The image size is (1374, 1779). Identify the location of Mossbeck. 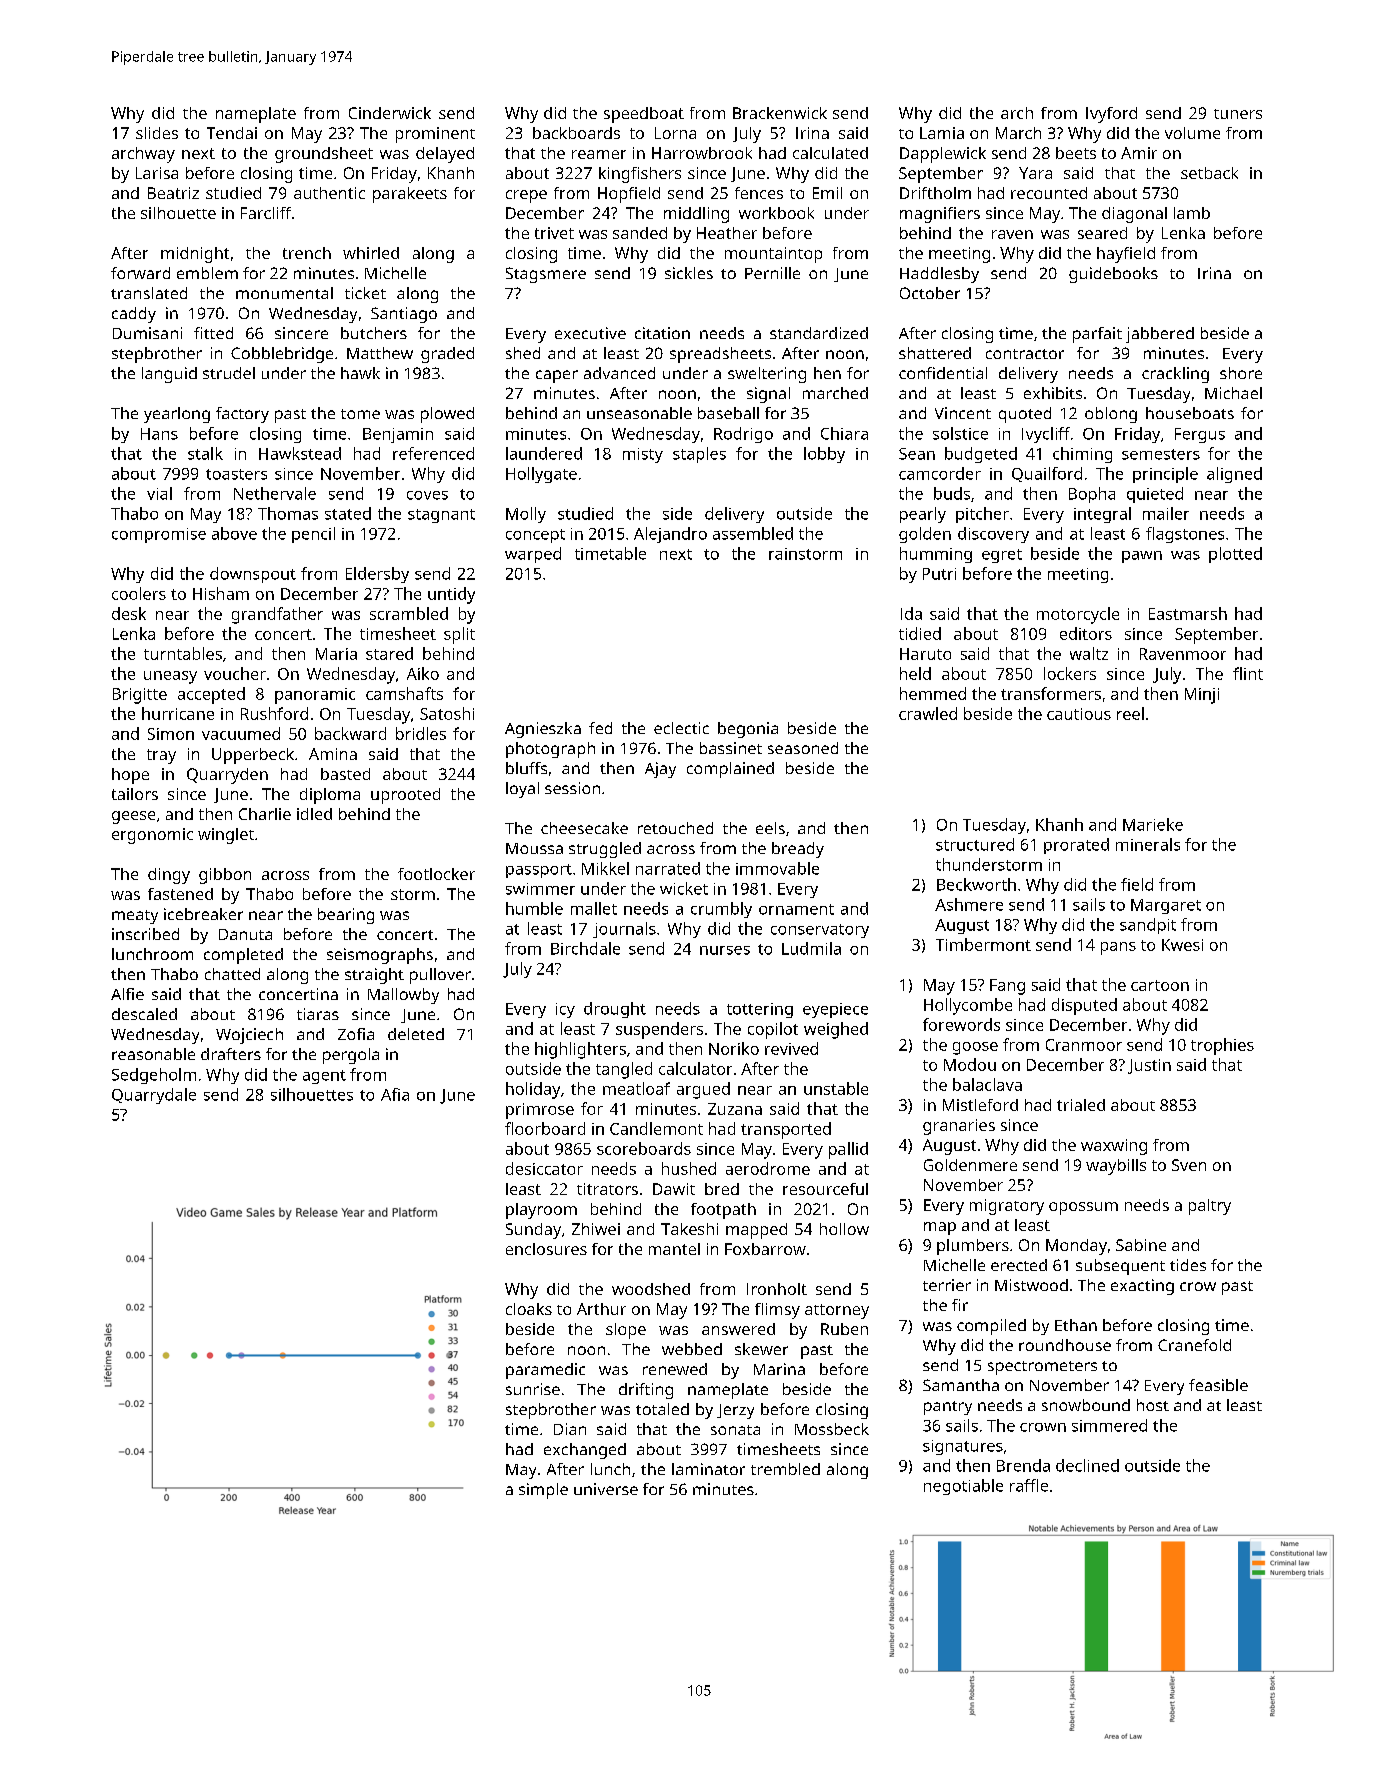
(832, 1429).
